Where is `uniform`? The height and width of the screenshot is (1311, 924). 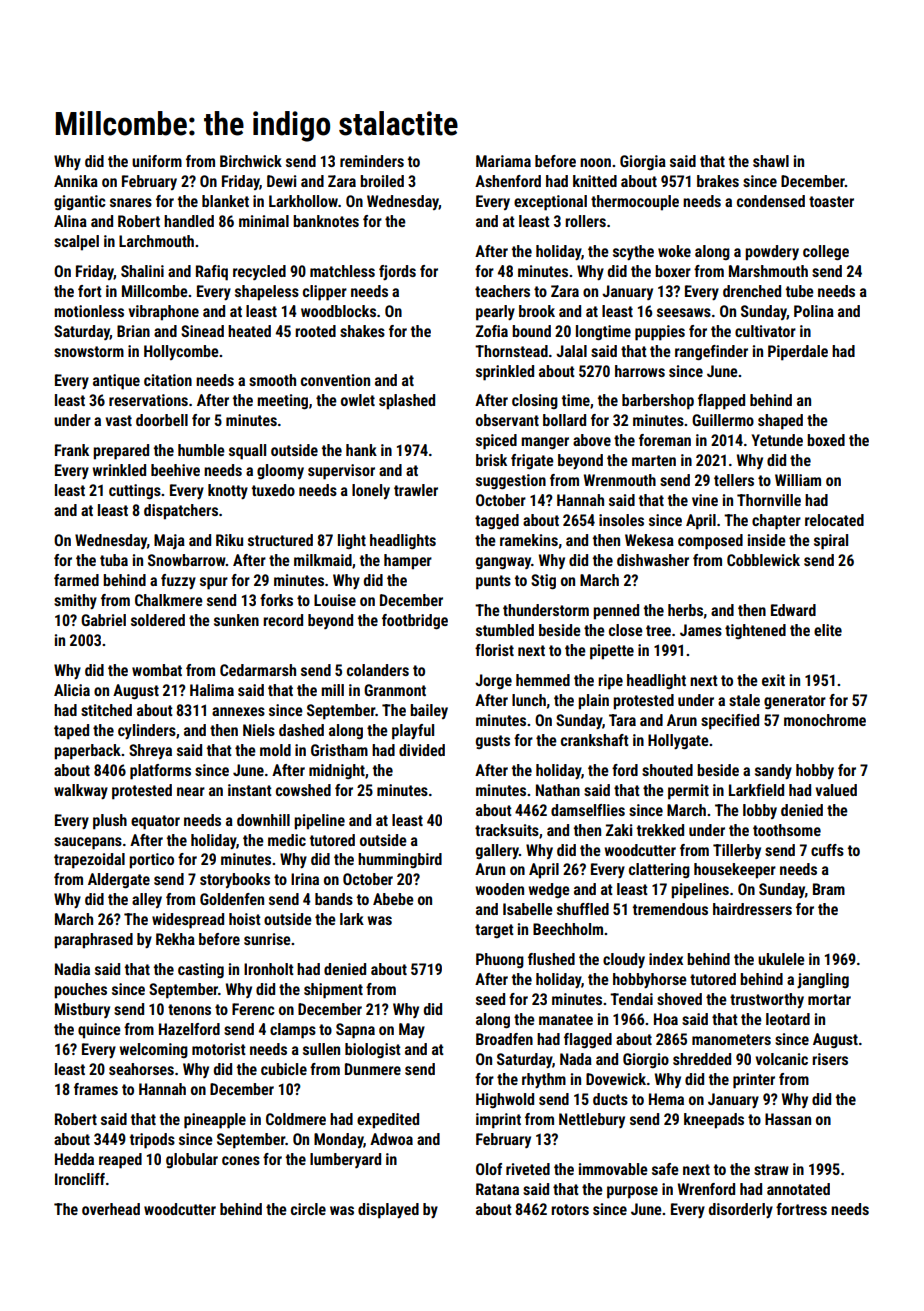
uniform is located at coordinates (157, 161).
